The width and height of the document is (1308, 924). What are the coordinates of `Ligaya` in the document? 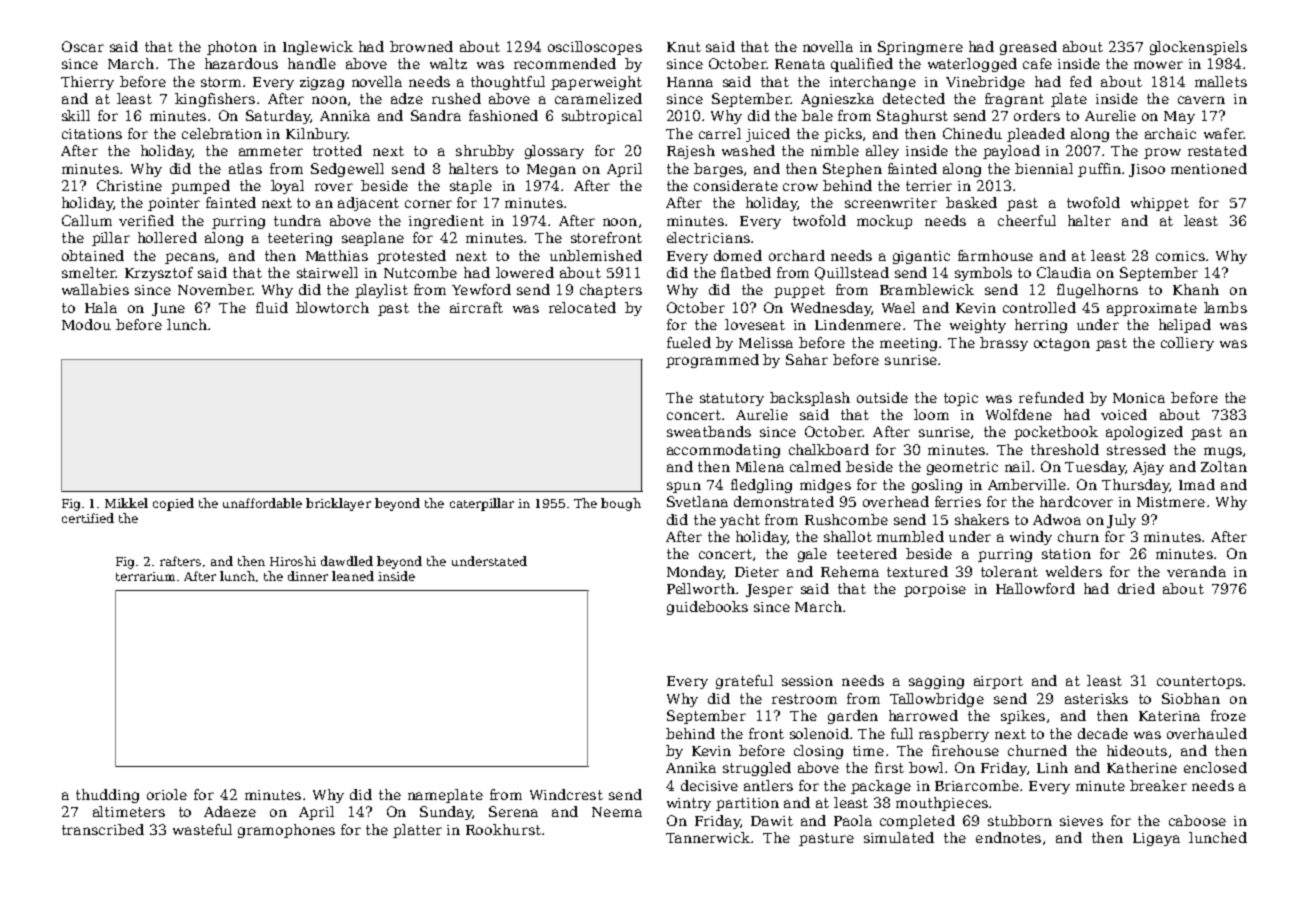 It's located at (1156, 839).
